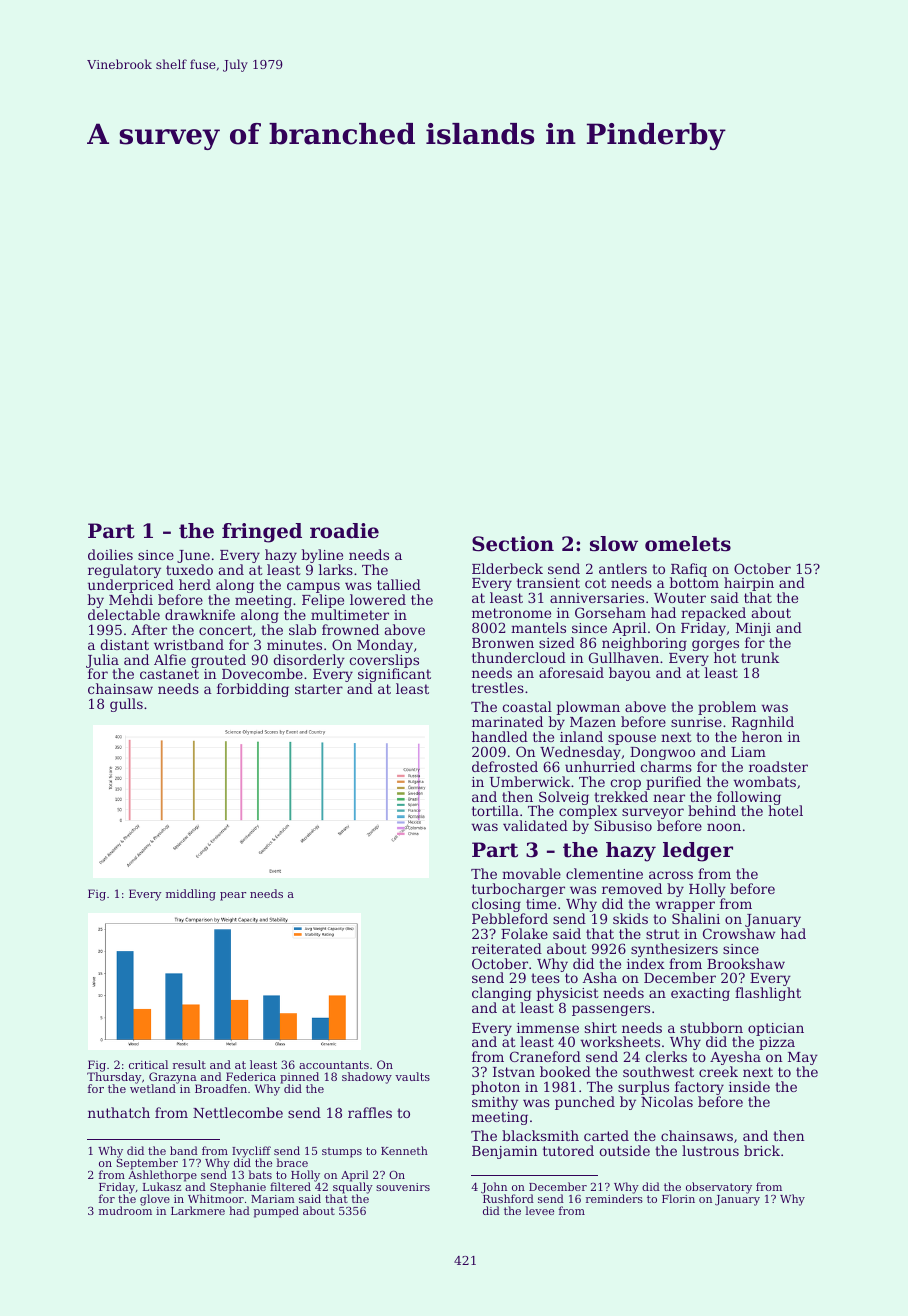 The height and width of the screenshot is (1316, 908). What do you see at coordinates (126, 705) in the screenshot?
I see `gulls` at bounding box center [126, 705].
